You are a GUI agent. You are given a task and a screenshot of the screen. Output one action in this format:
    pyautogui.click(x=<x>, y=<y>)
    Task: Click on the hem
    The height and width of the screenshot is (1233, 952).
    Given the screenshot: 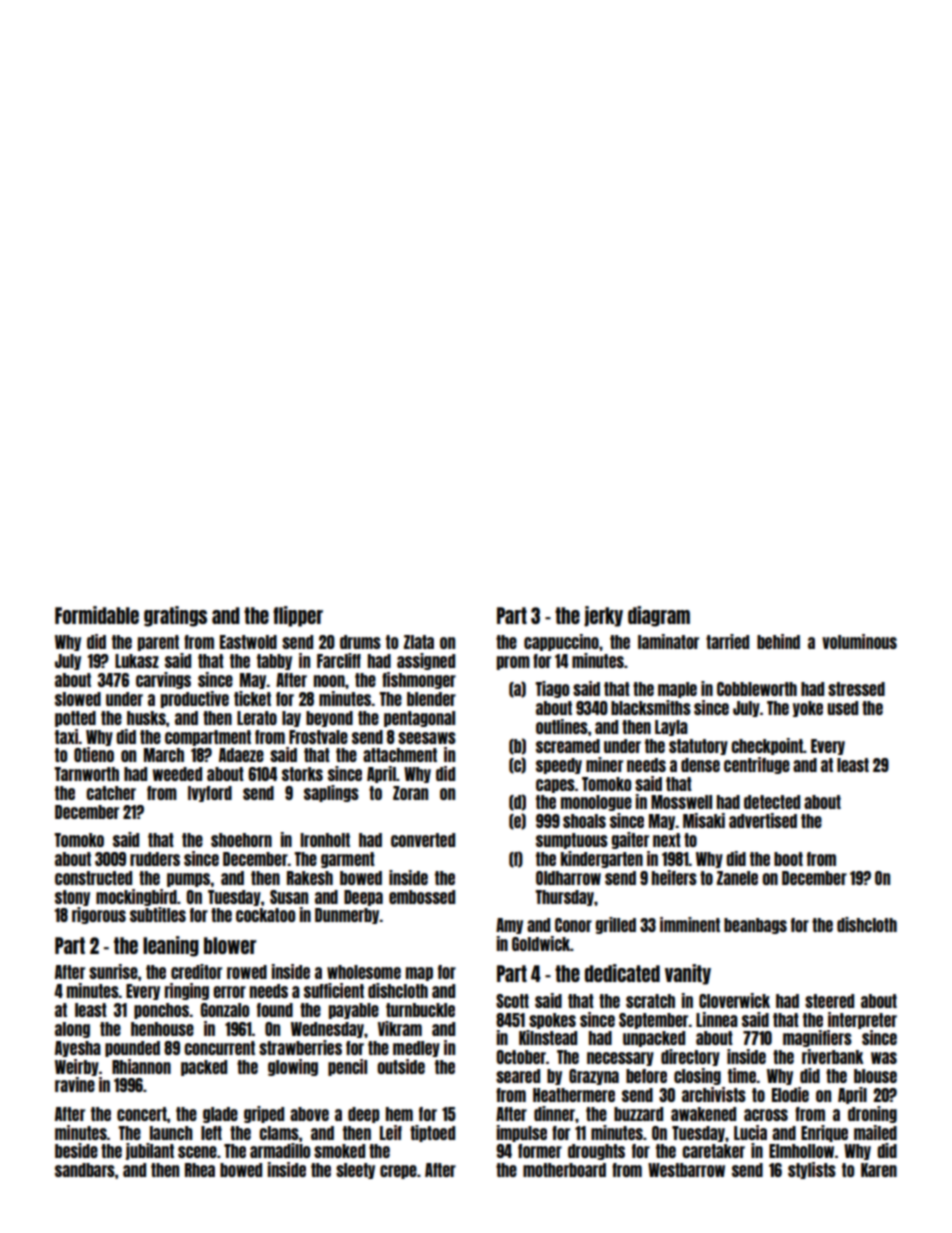 What is the action you would take?
    pyautogui.click(x=399, y=1114)
